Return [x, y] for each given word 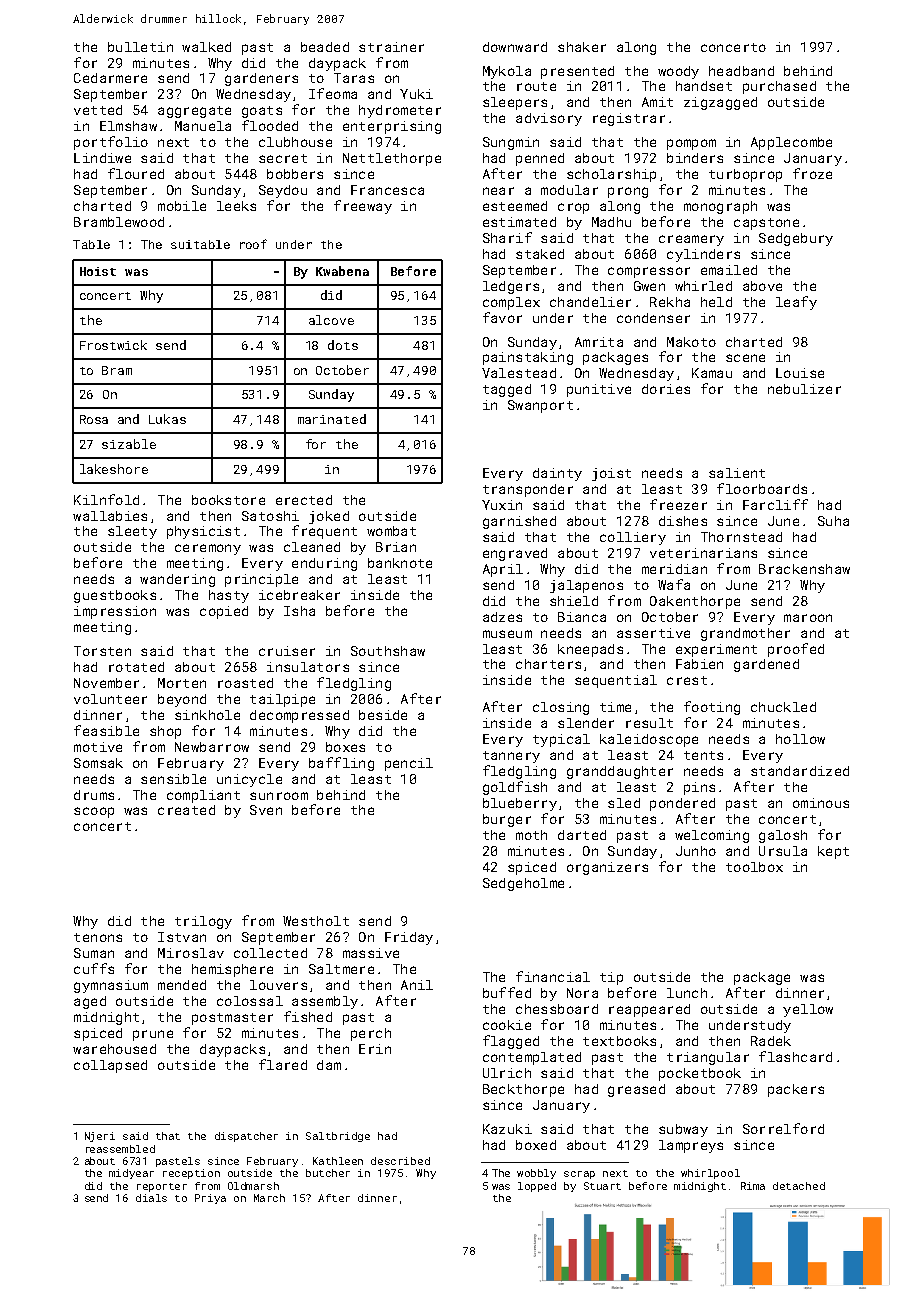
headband [741, 71]
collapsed [110, 1066]
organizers [607, 868]
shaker [582, 47]
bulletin [140, 47]
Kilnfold [106, 499]
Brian [396, 547]
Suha [833, 521]
